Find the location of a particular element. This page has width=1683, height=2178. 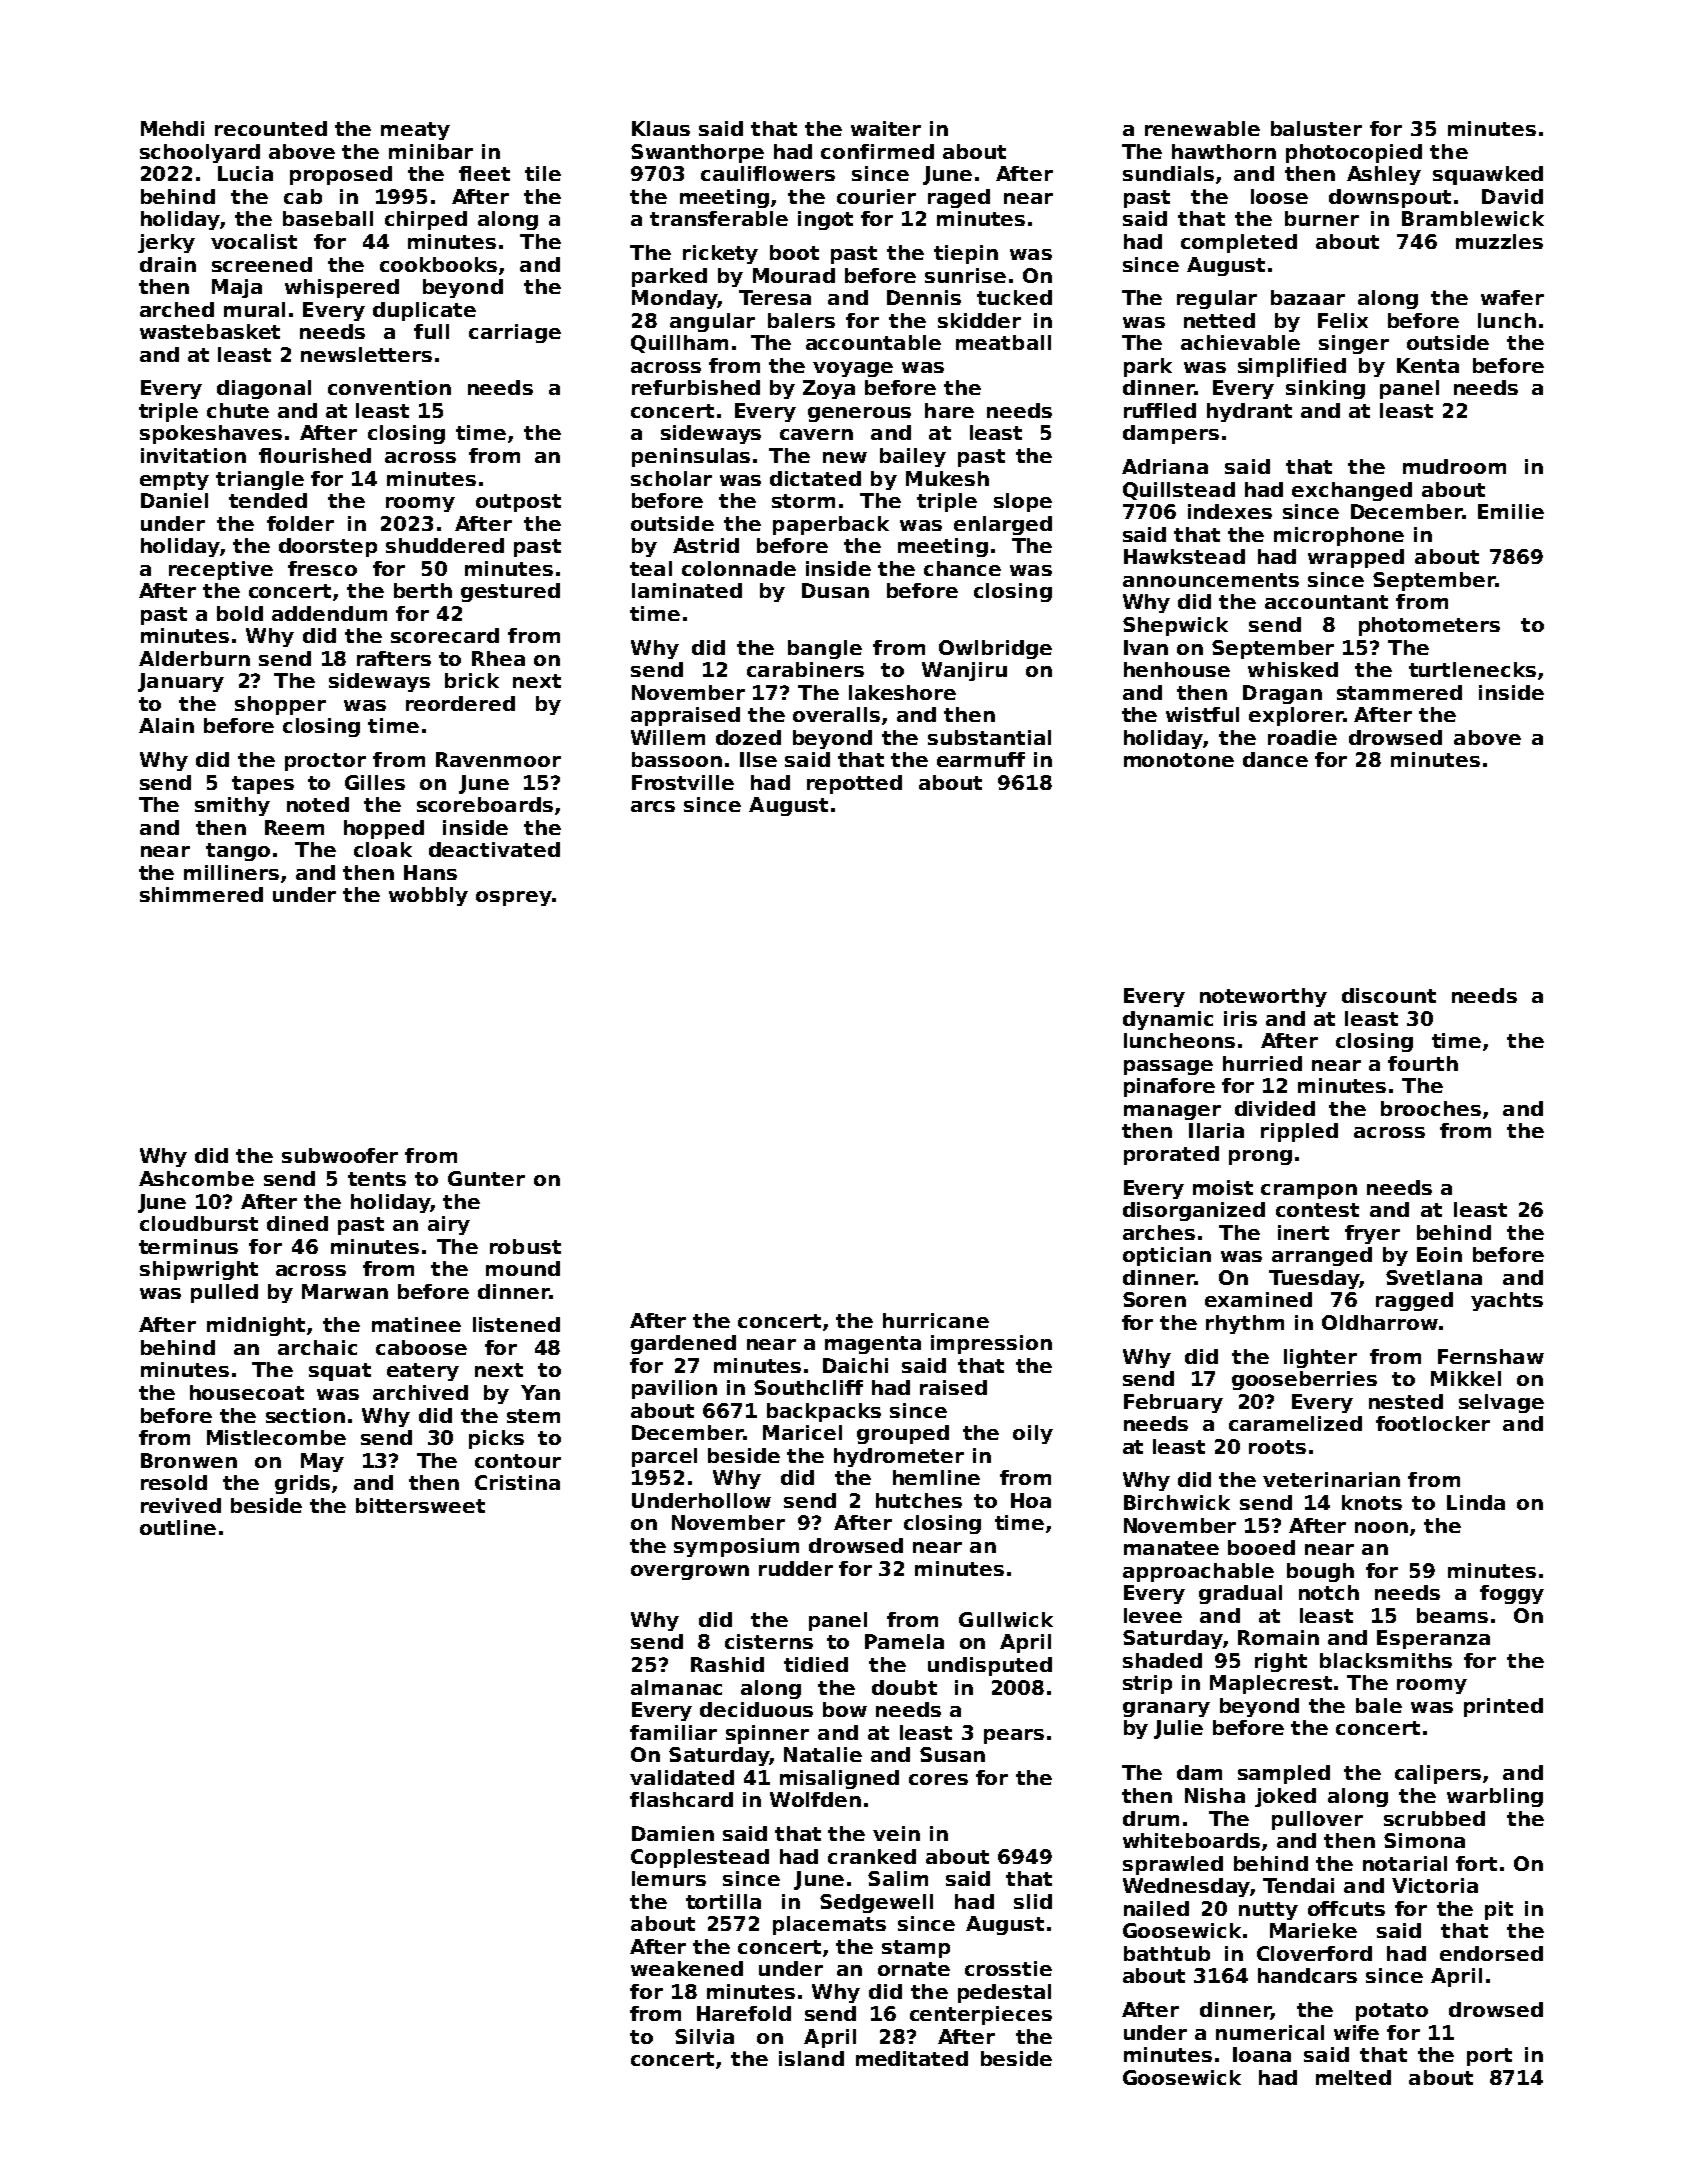

enlarged is located at coordinates (1003, 525).
